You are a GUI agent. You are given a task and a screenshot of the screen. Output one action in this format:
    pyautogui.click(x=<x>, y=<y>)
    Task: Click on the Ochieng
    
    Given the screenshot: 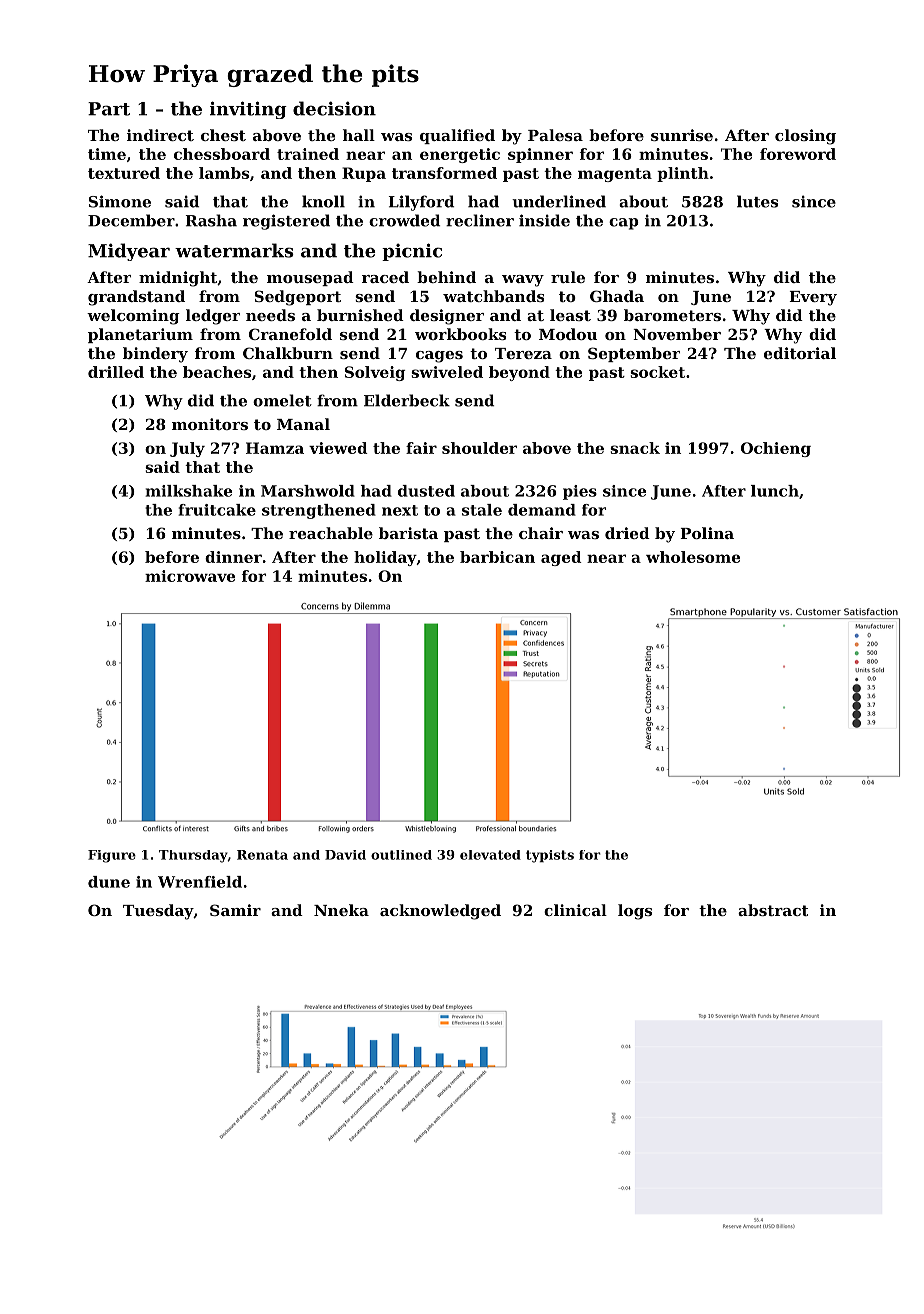 What is the action you would take?
    pyautogui.click(x=776, y=449)
